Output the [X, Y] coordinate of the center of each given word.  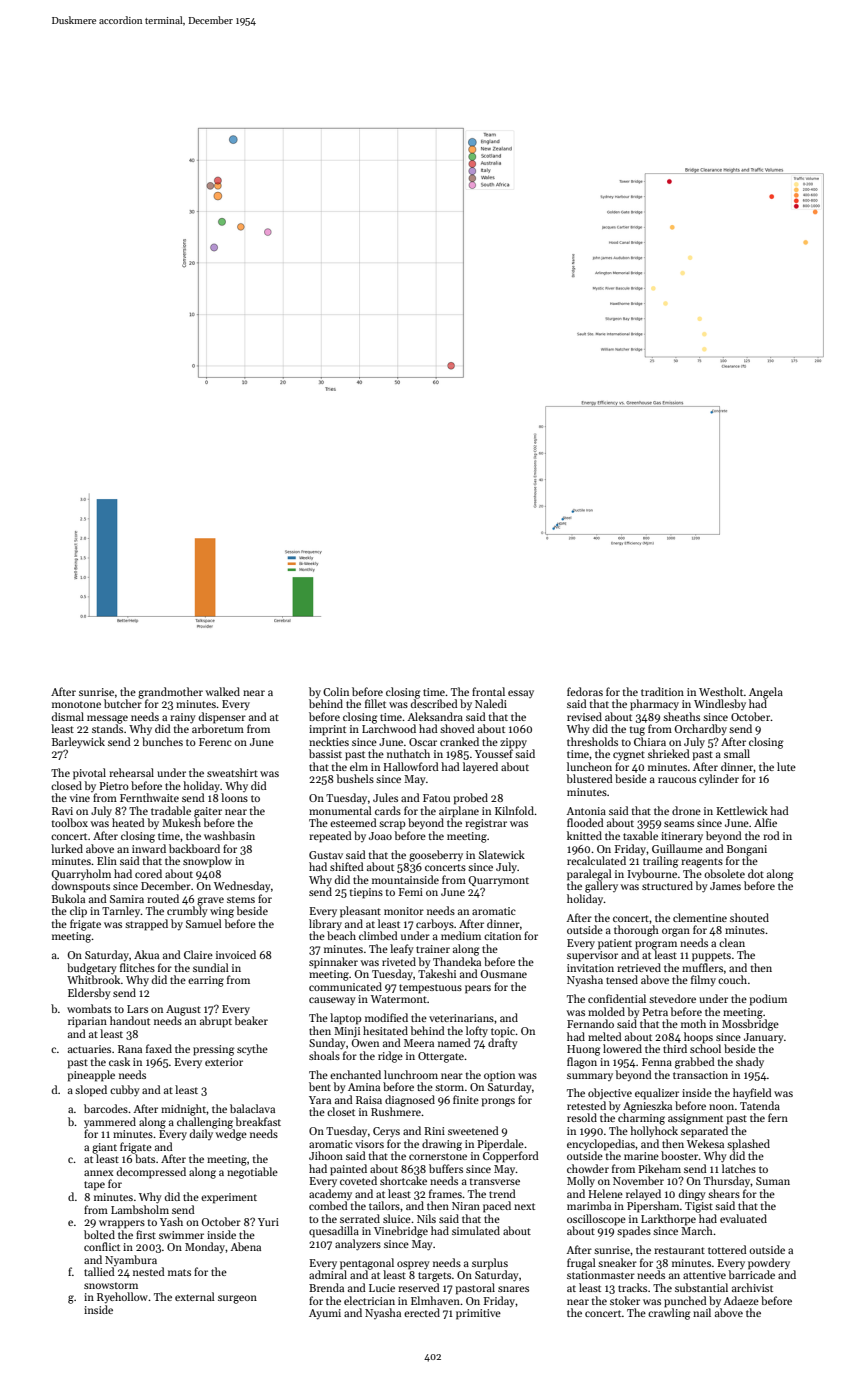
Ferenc [215, 742]
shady [750, 1062]
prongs [498, 1102]
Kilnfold [514, 810]
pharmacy [654, 705]
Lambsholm [140, 1209]
